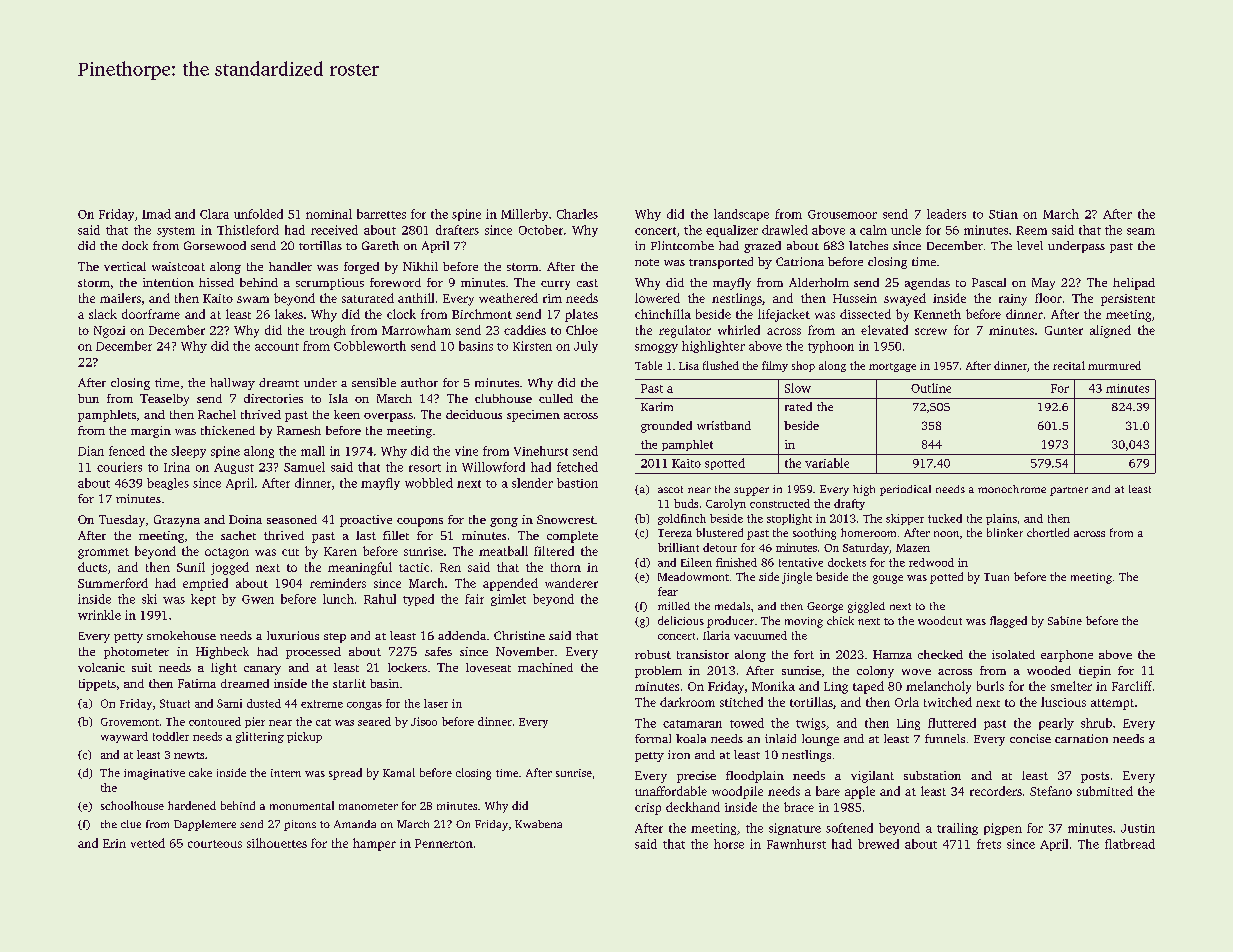 The height and width of the page is (952, 1233). Describe the element at coordinates (577, 214) in the page. I see `Charles` at that location.
